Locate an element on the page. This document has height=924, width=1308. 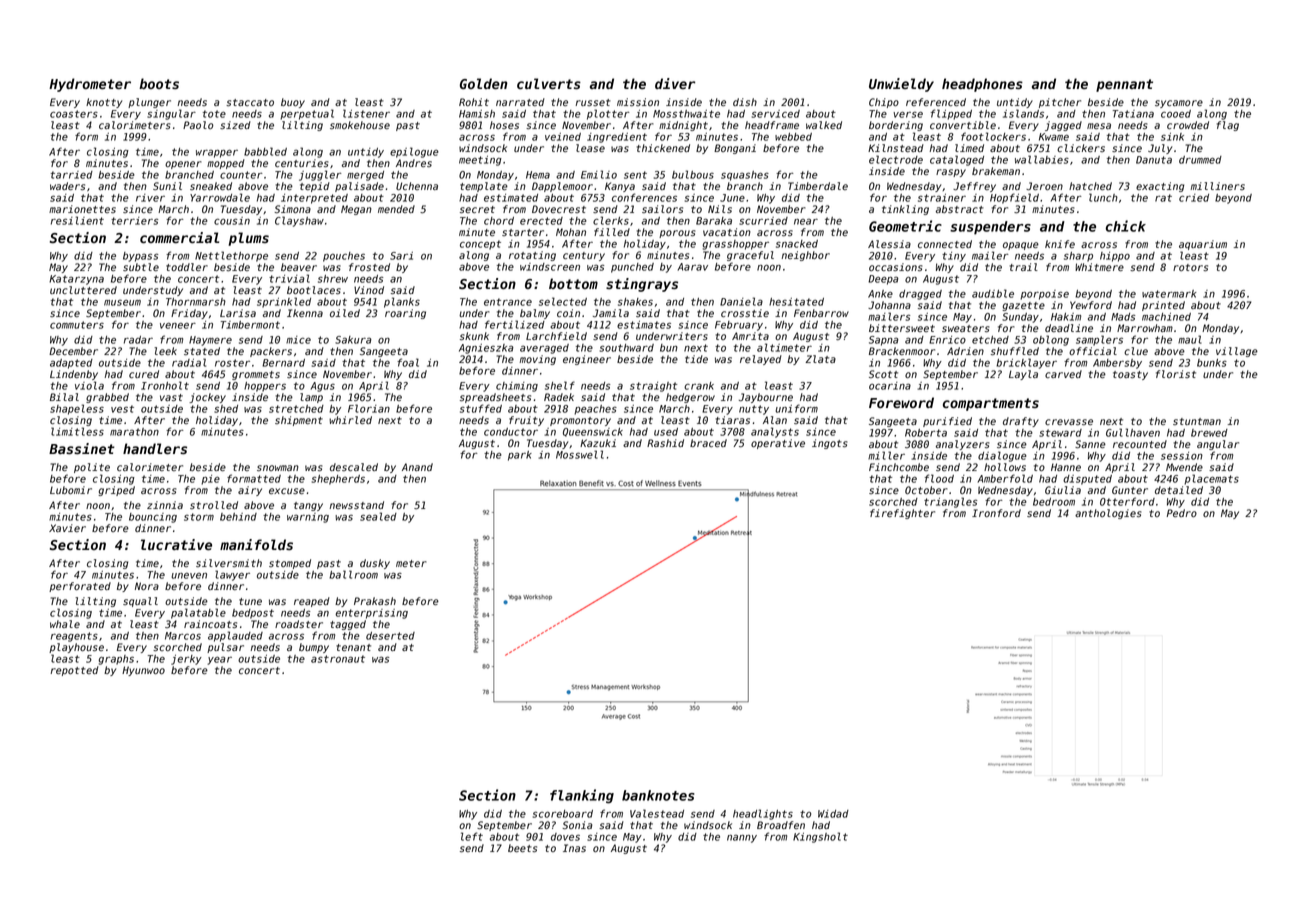
beets is located at coordinates (522, 848).
